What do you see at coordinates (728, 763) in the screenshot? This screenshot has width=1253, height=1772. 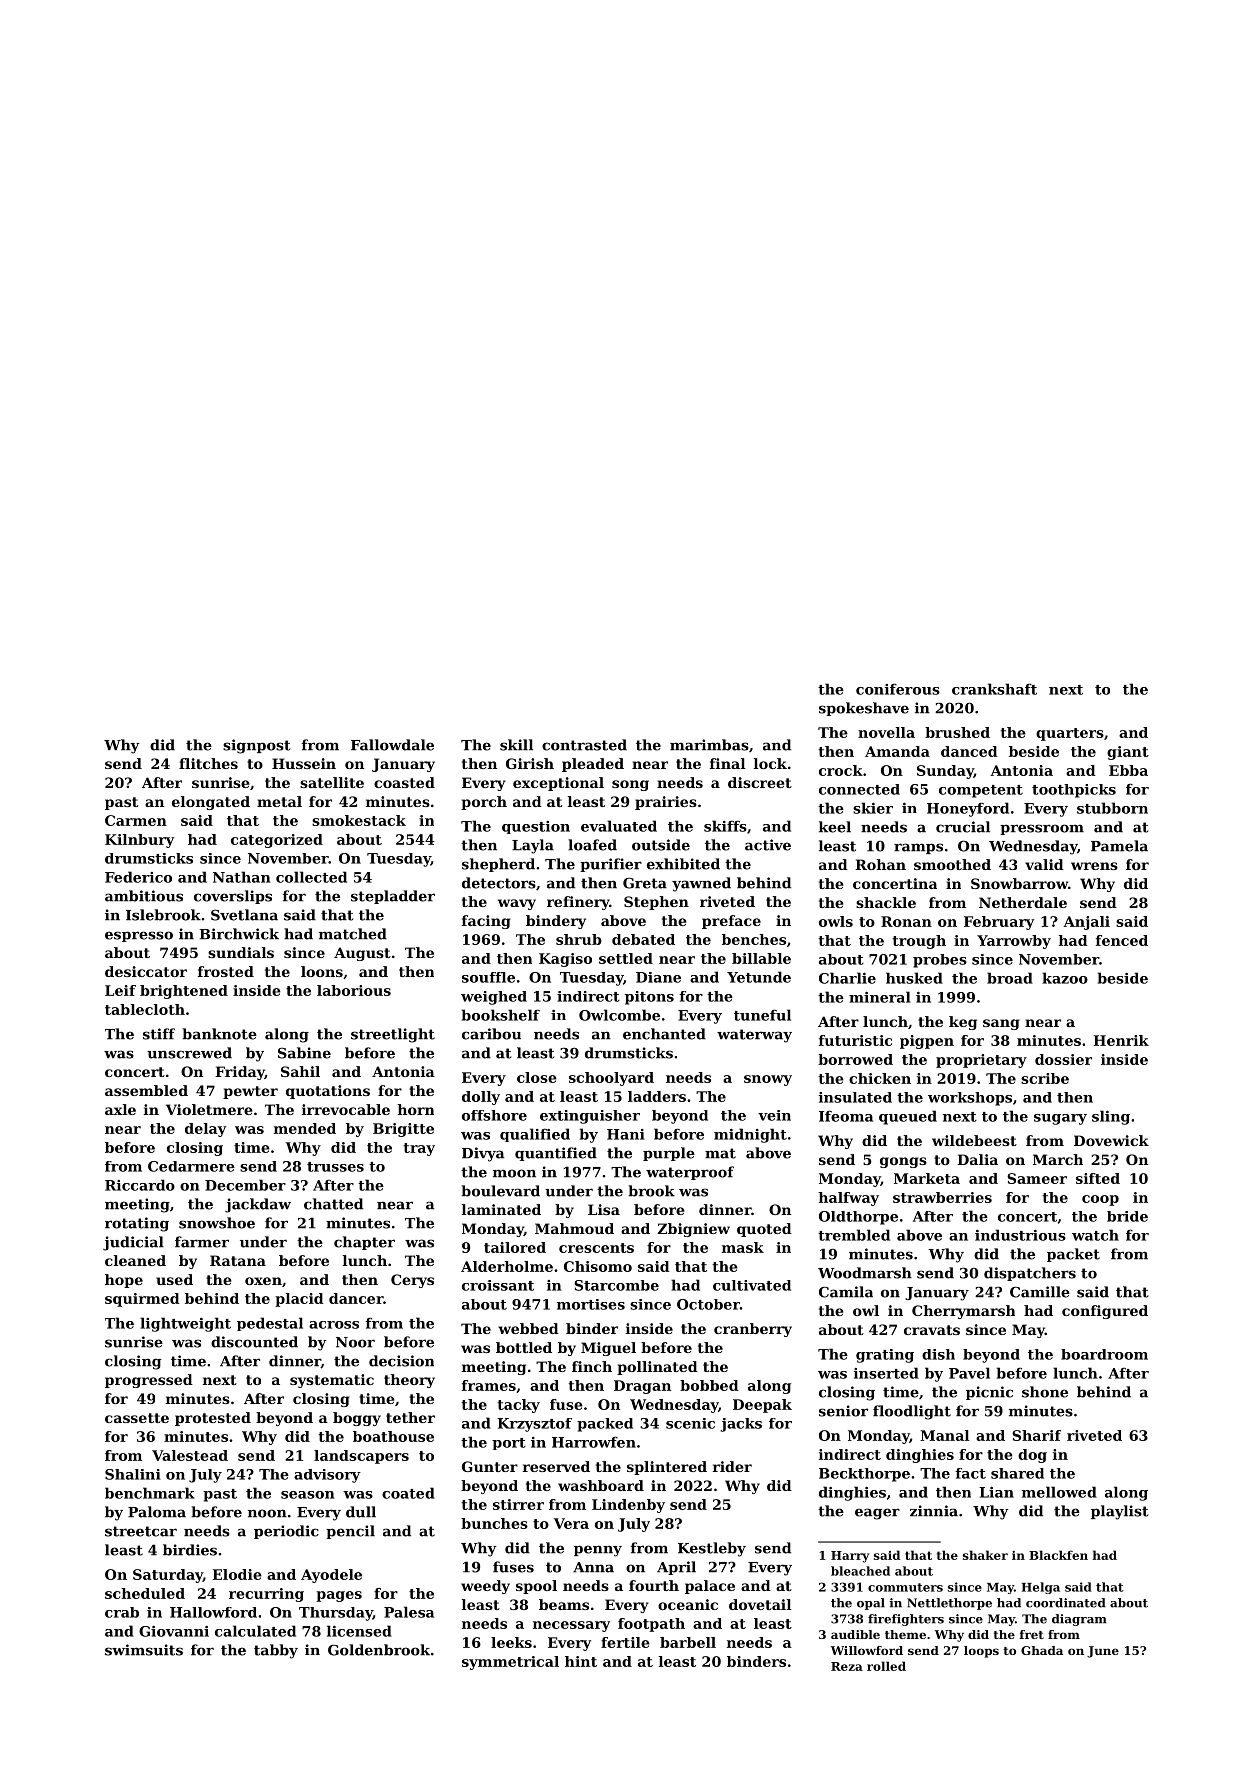 I see `final` at bounding box center [728, 763].
